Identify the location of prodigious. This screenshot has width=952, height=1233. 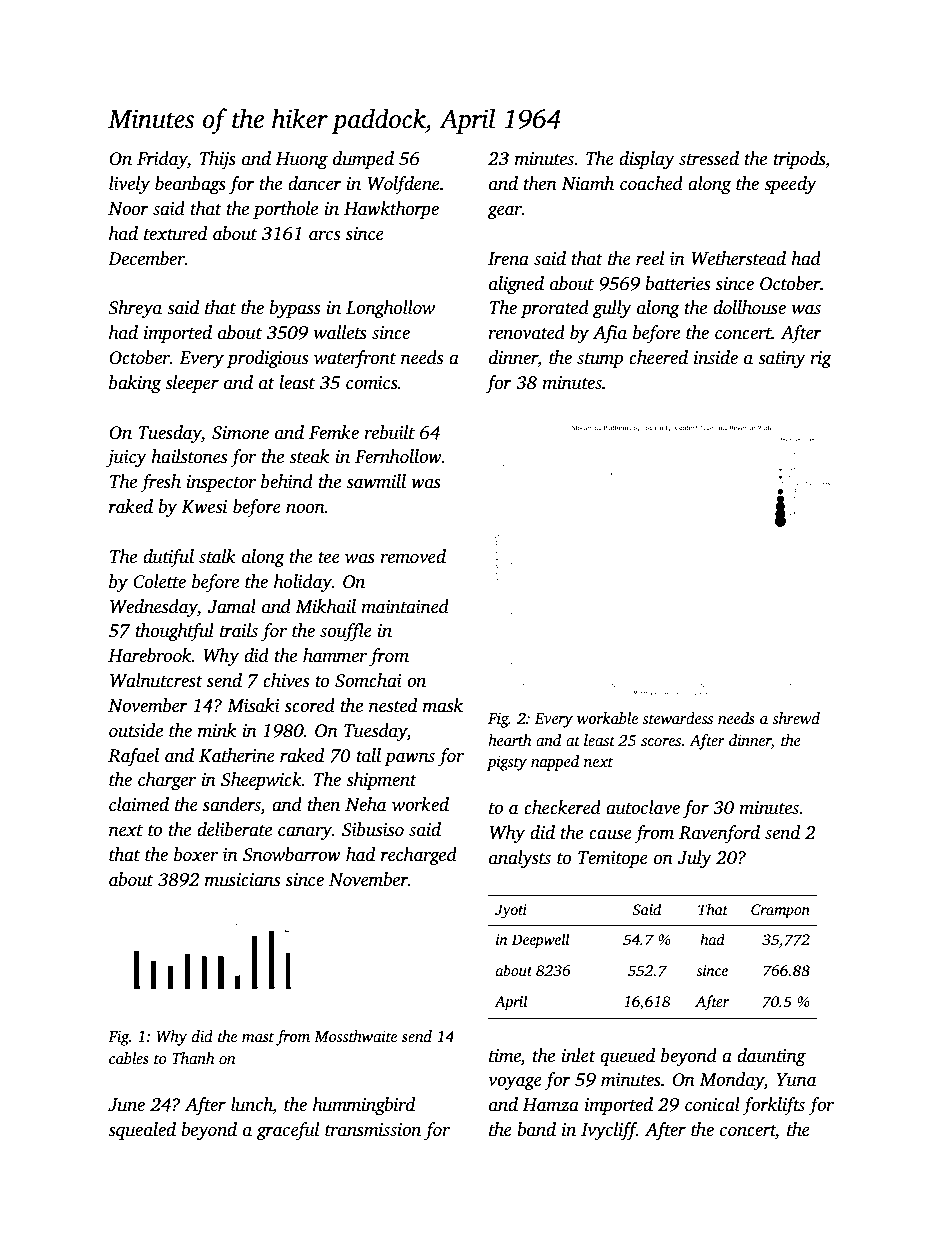
(267, 359).
